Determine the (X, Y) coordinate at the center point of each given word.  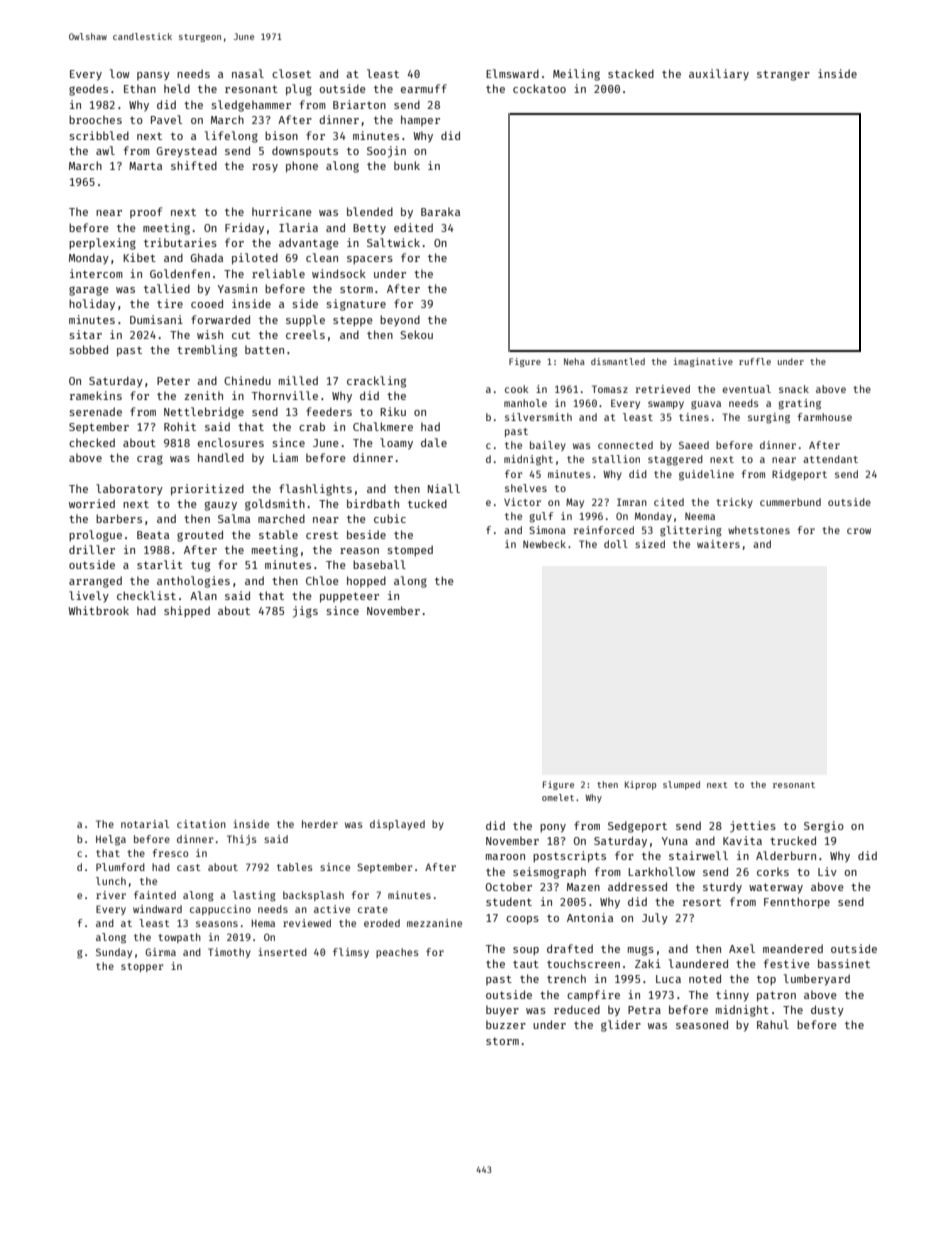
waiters (718, 544)
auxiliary (719, 75)
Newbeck (544, 544)
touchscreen (583, 964)
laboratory (129, 489)
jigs (305, 612)
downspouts (305, 151)
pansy (153, 76)
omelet (558, 797)
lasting (254, 896)
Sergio (824, 827)
